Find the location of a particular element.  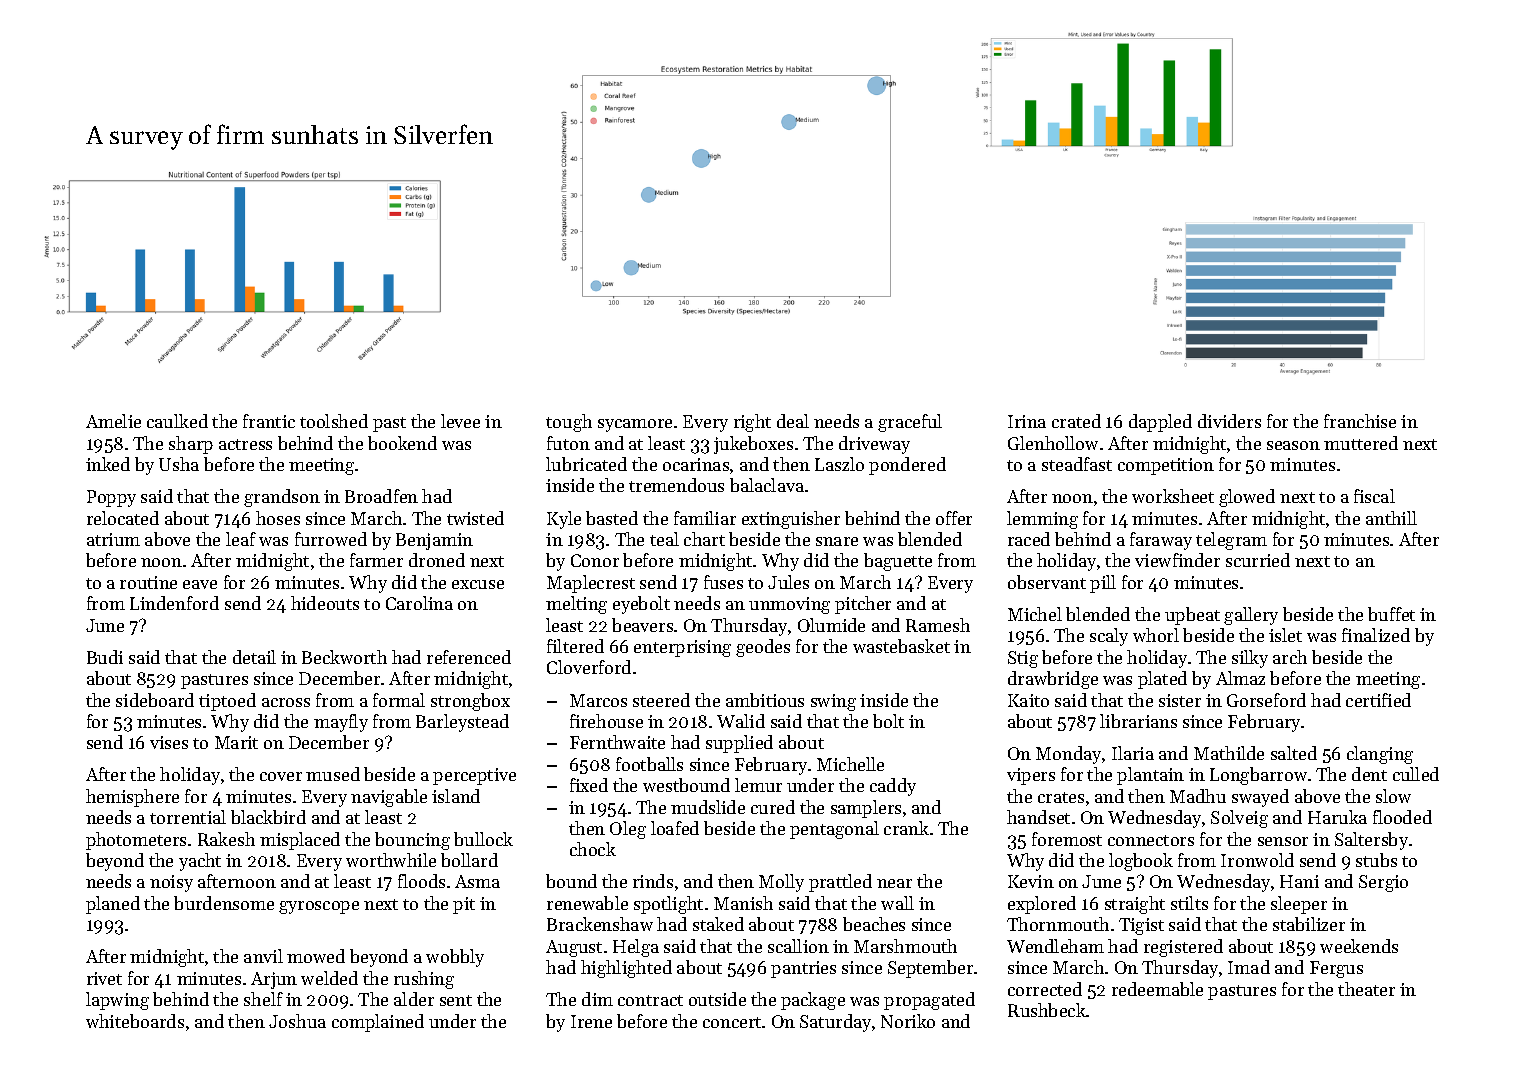

lubricated is located at coordinates (586, 464).
